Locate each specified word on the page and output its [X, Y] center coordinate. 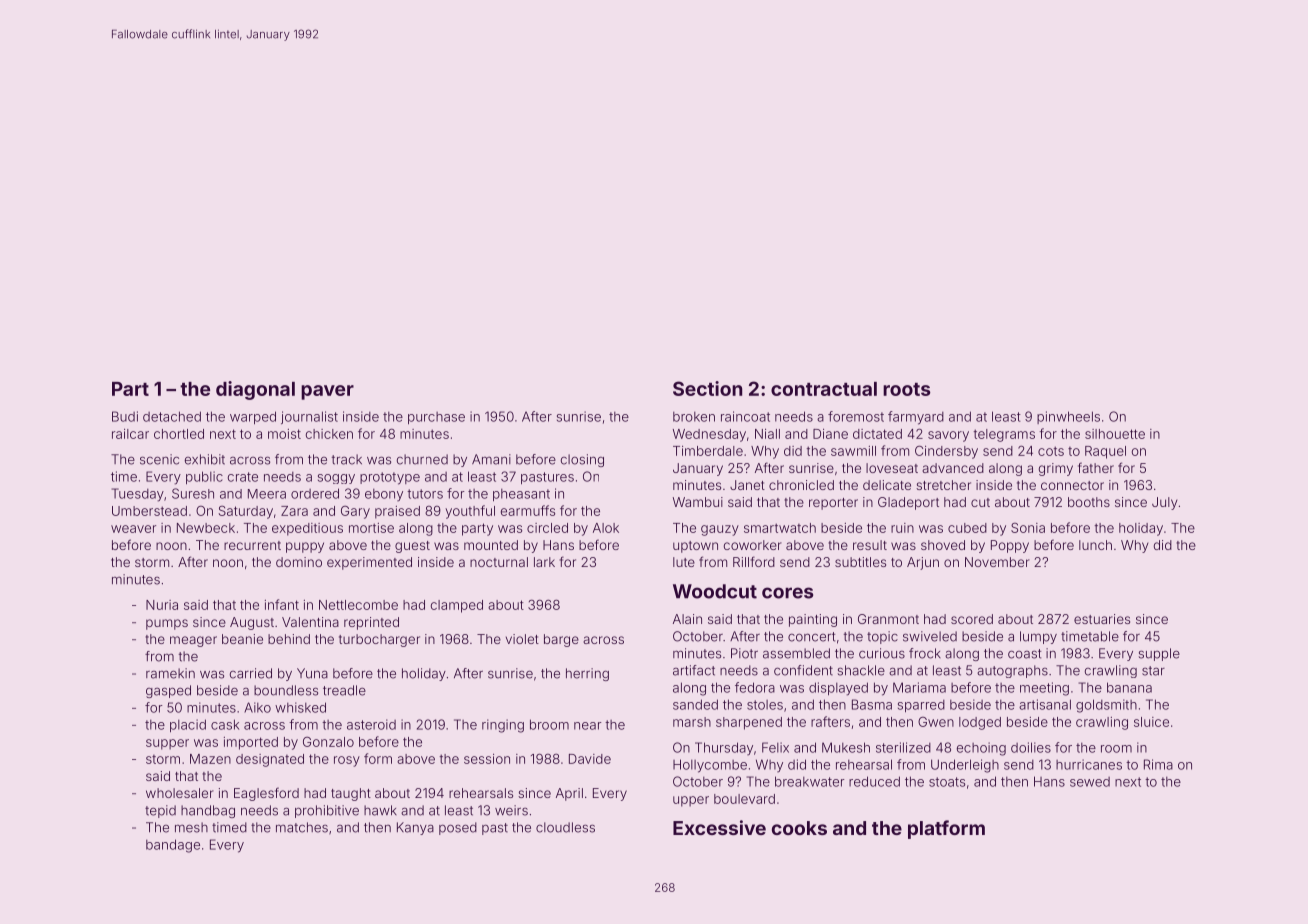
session [487, 759]
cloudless [565, 827]
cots [1051, 451]
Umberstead [149, 511]
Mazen [210, 759]
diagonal [255, 390]
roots [907, 389]
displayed [838, 689]
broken [694, 417]
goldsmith [1106, 706]
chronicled [801, 485]
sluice [1151, 722]
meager [193, 641]
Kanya [415, 828]
